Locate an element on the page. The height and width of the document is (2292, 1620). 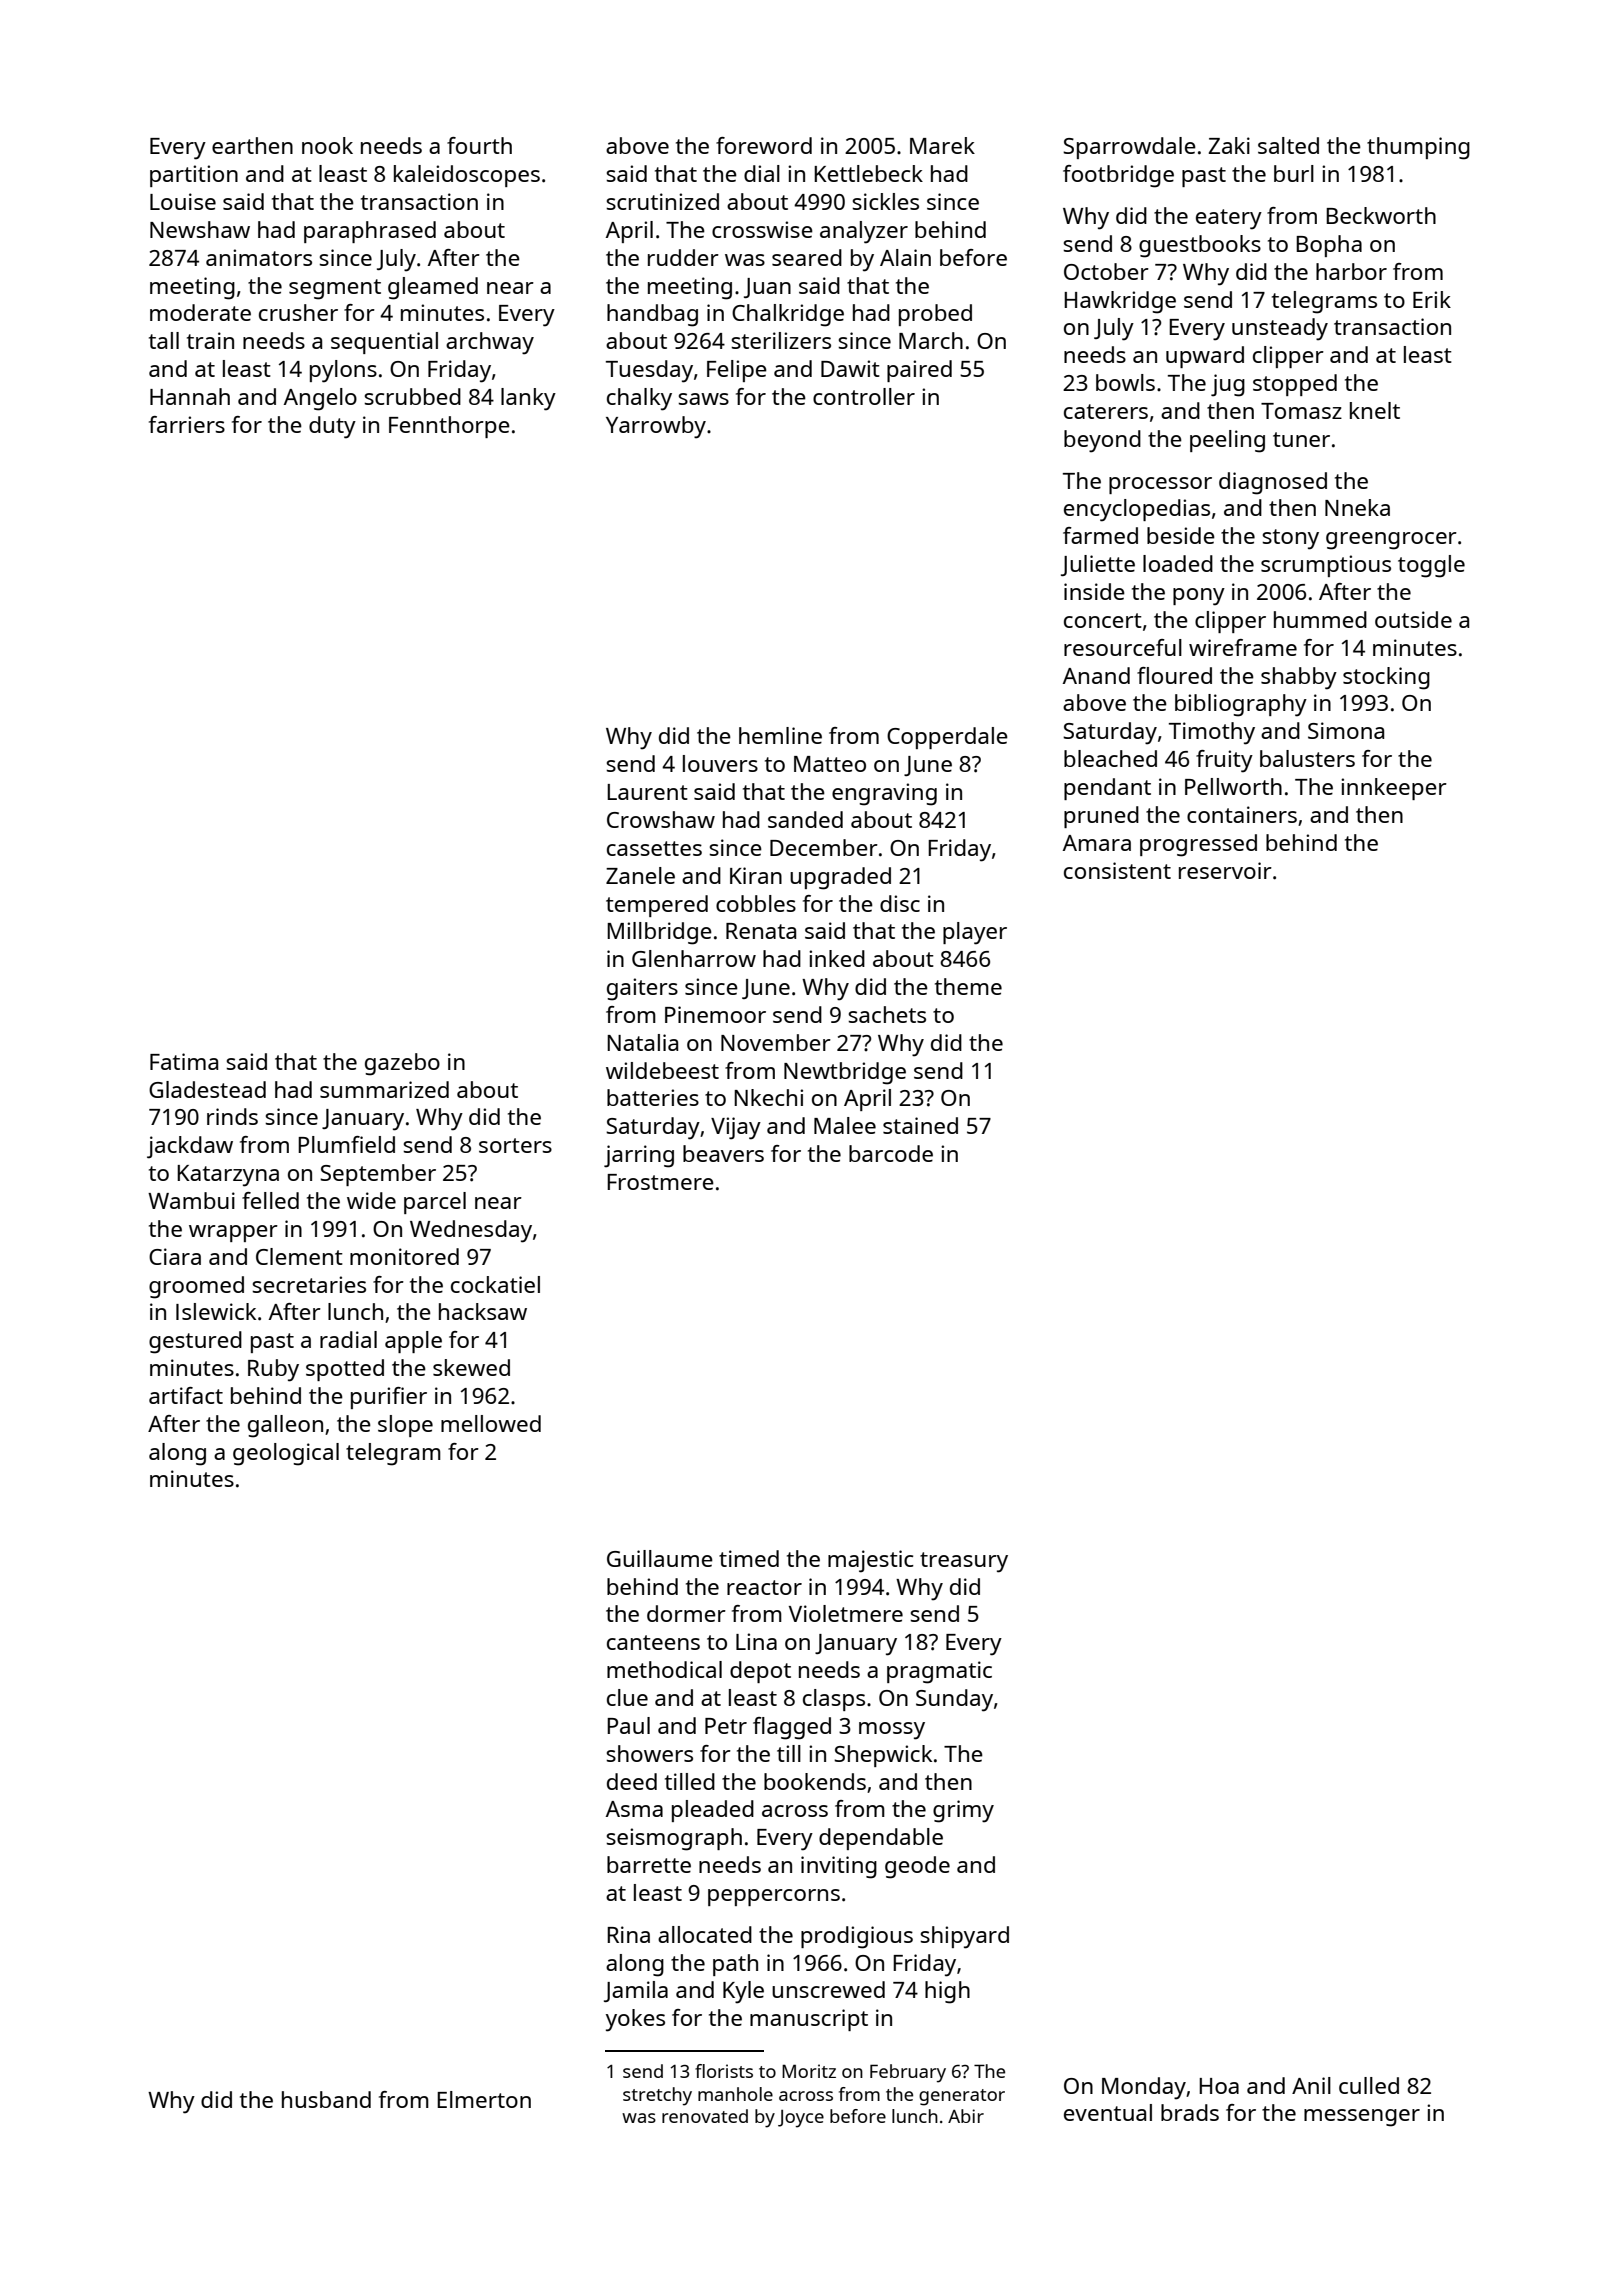
dormer is located at coordinates (686, 1613).
